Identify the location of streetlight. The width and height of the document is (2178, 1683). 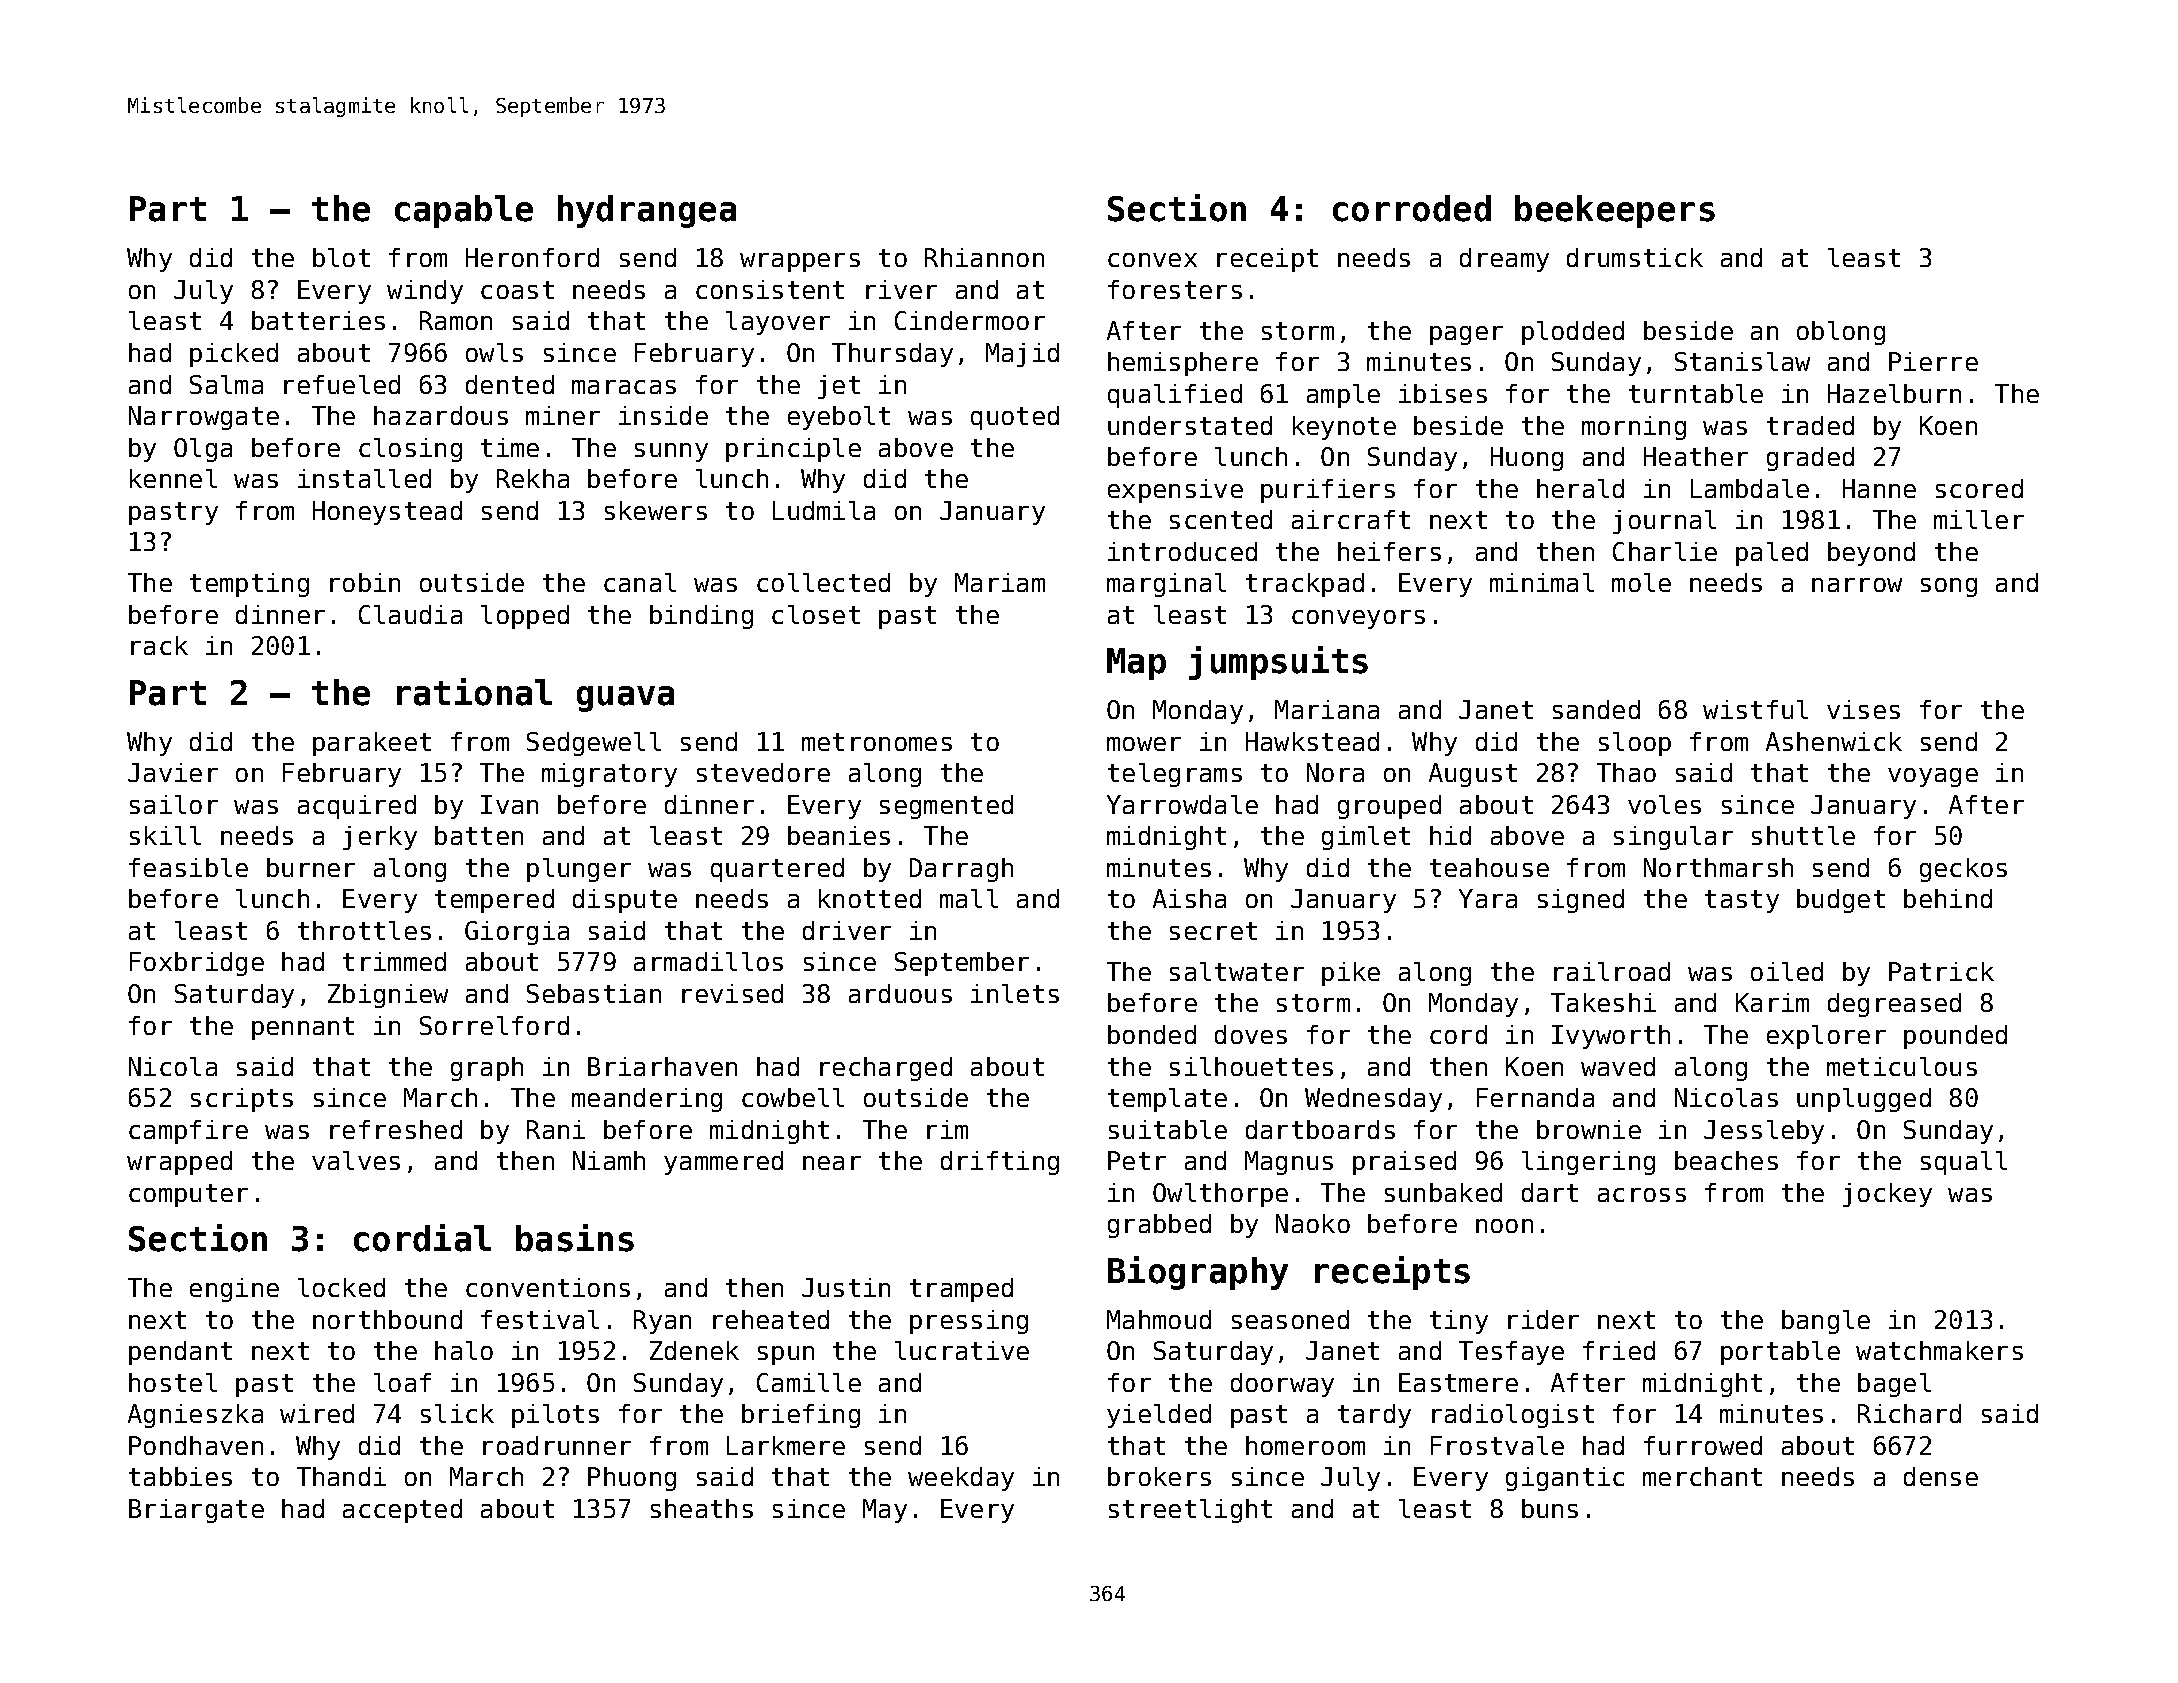
(1190, 1511).
